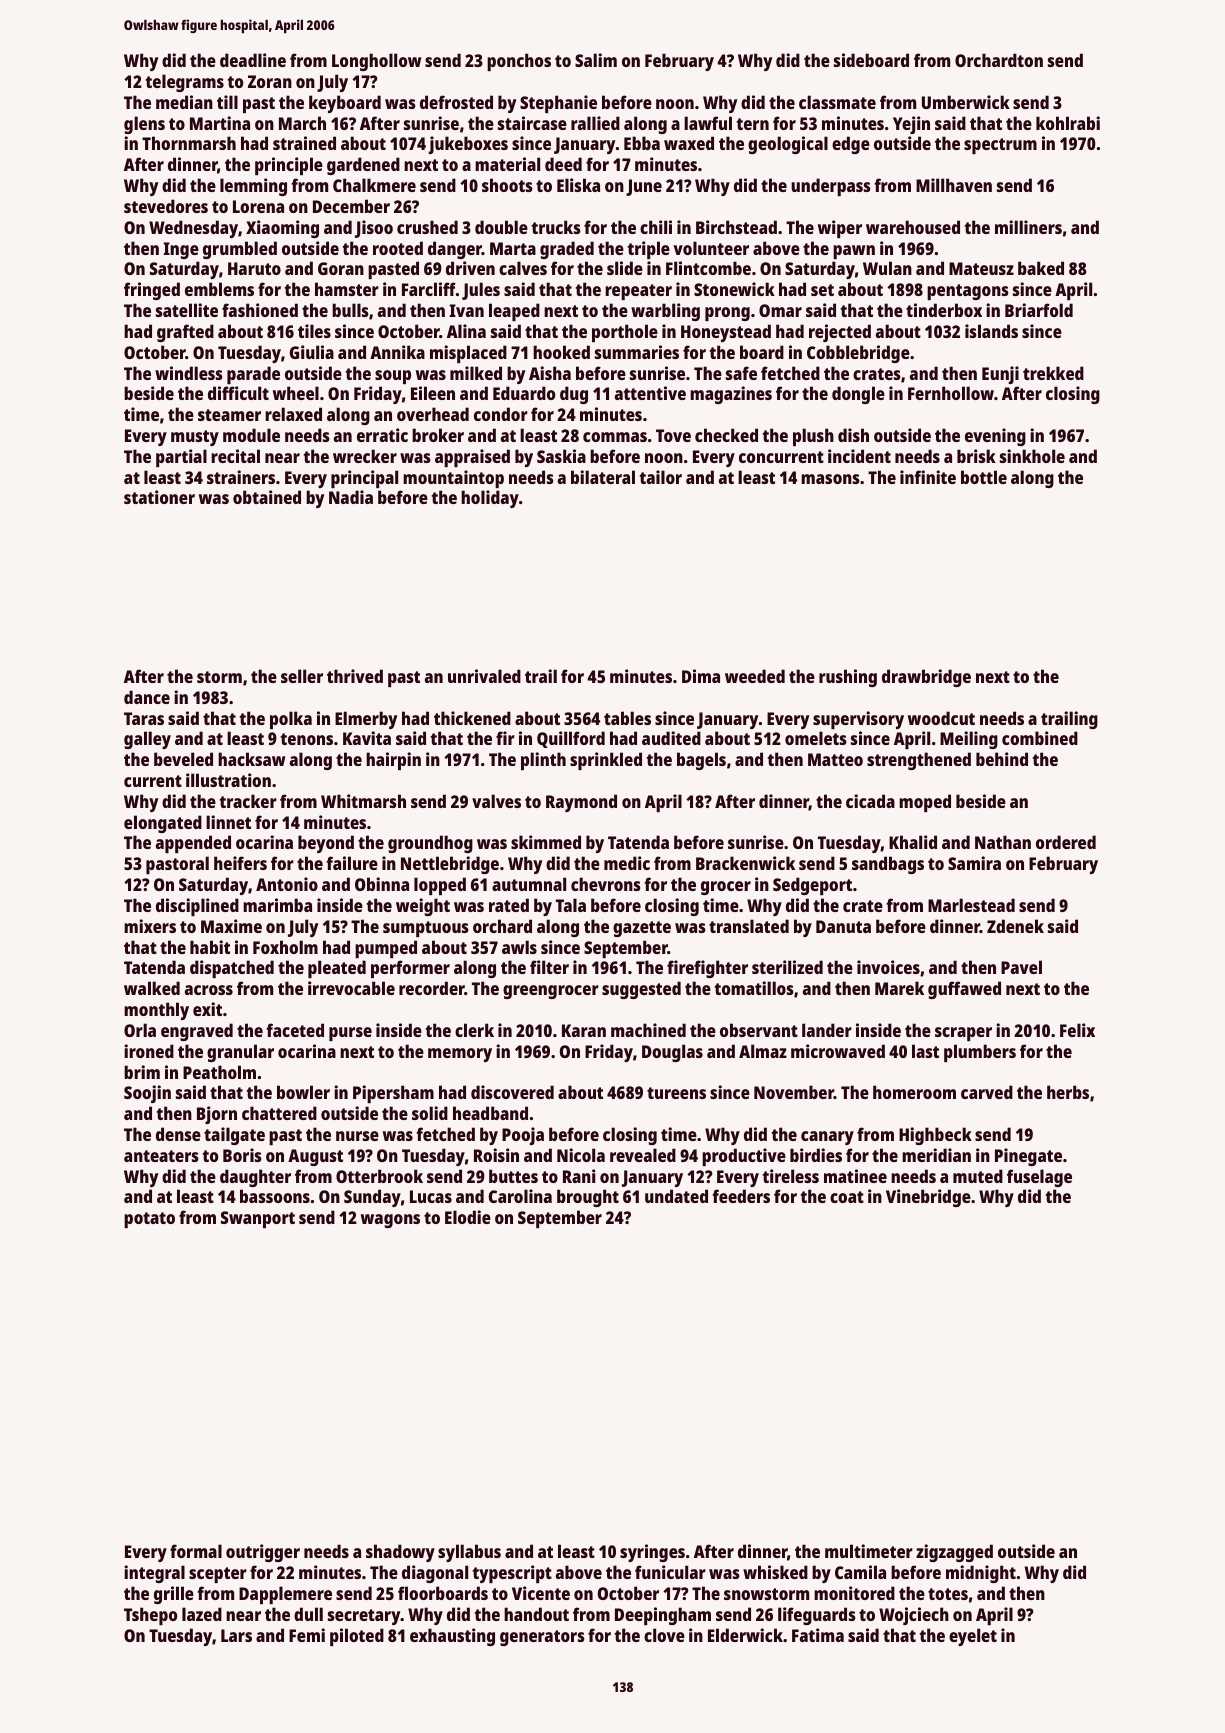 Image resolution: width=1225 pixels, height=1733 pixels. Describe the element at coordinates (1068, 1092) in the screenshot. I see `herbs` at that location.
